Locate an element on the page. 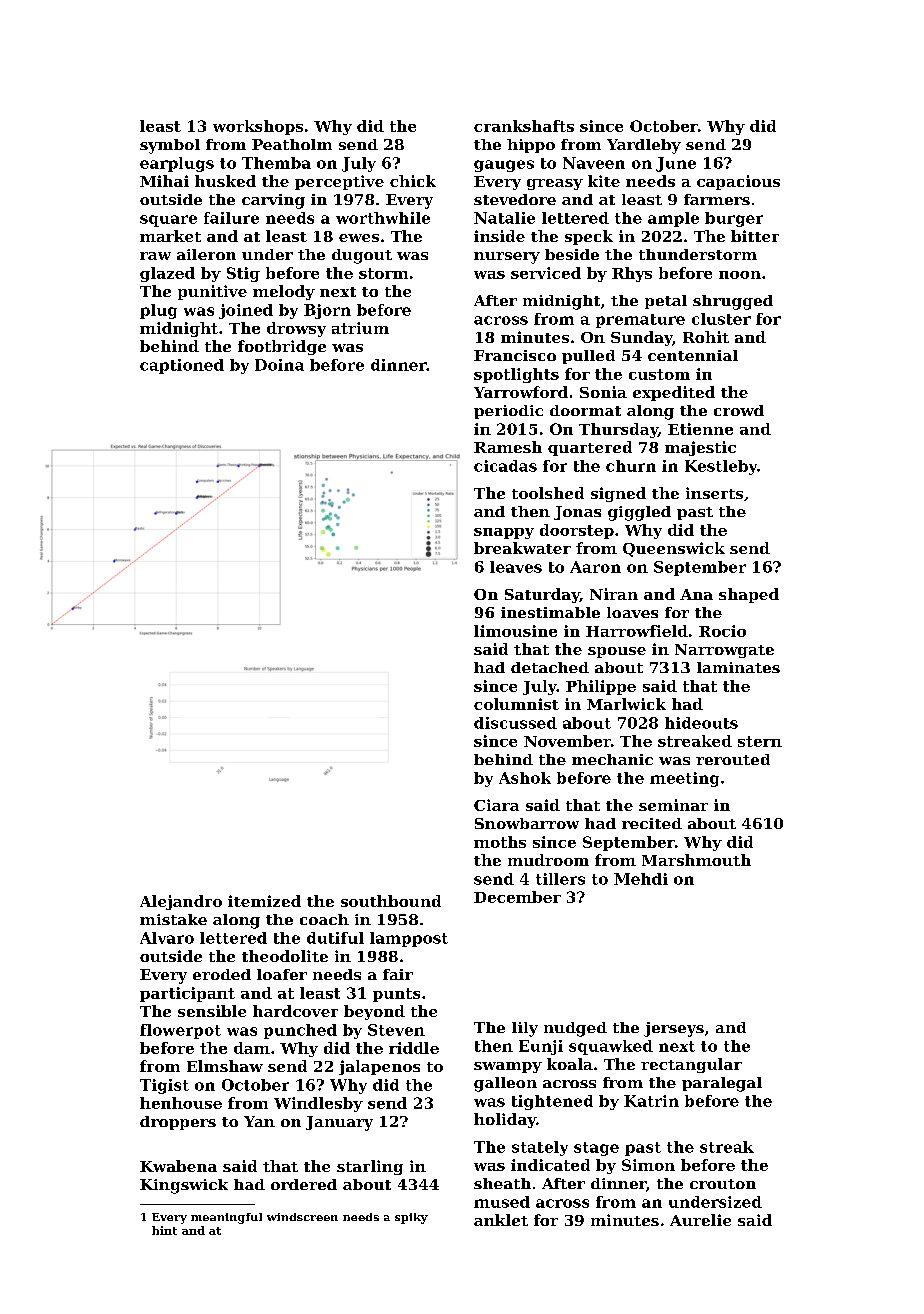  cluster is located at coordinates (721, 319).
